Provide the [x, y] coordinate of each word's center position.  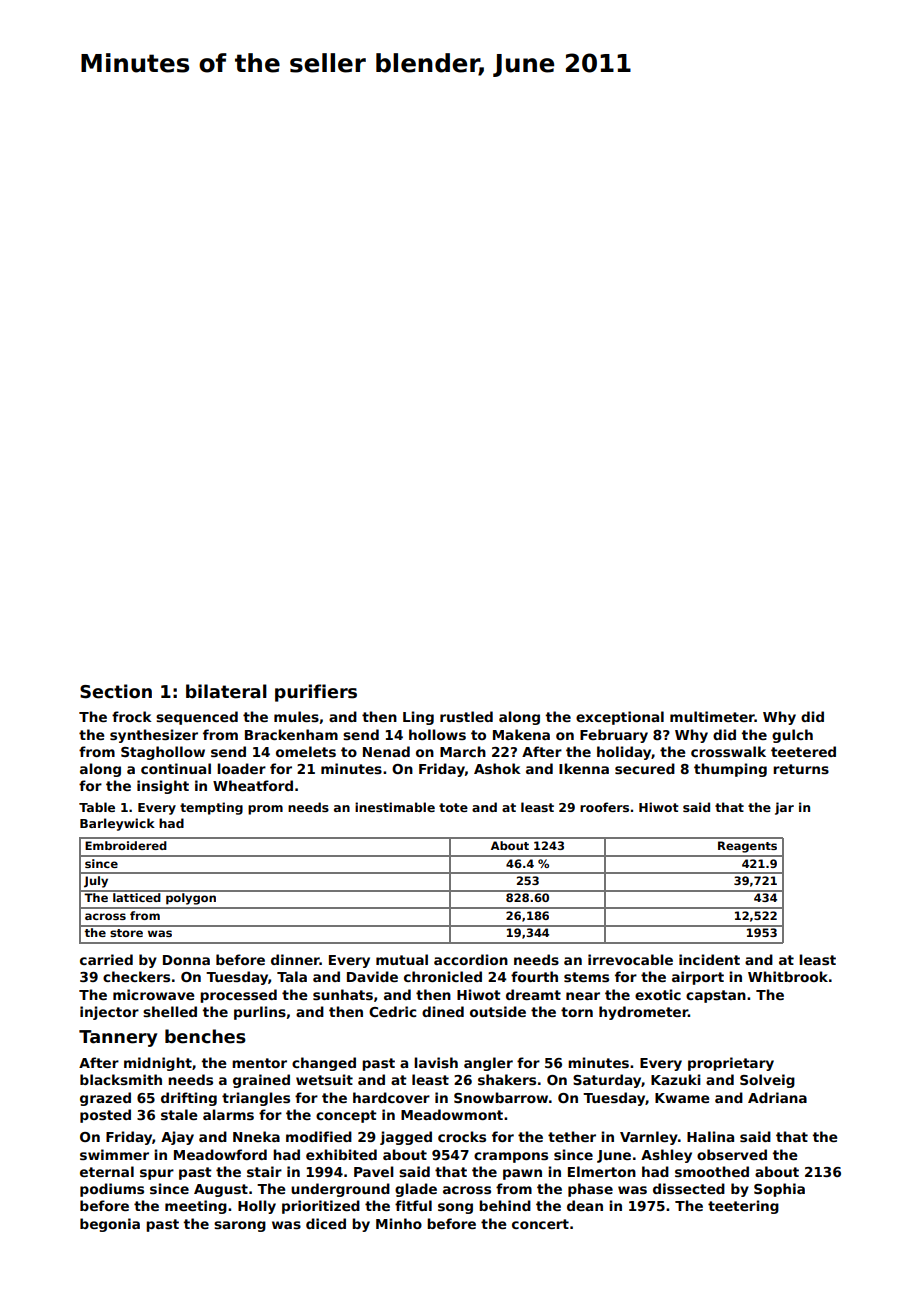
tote [453, 807]
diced [326, 1223]
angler [488, 1064]
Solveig [767, 1081]
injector [109, 1013]
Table [97, 807]
